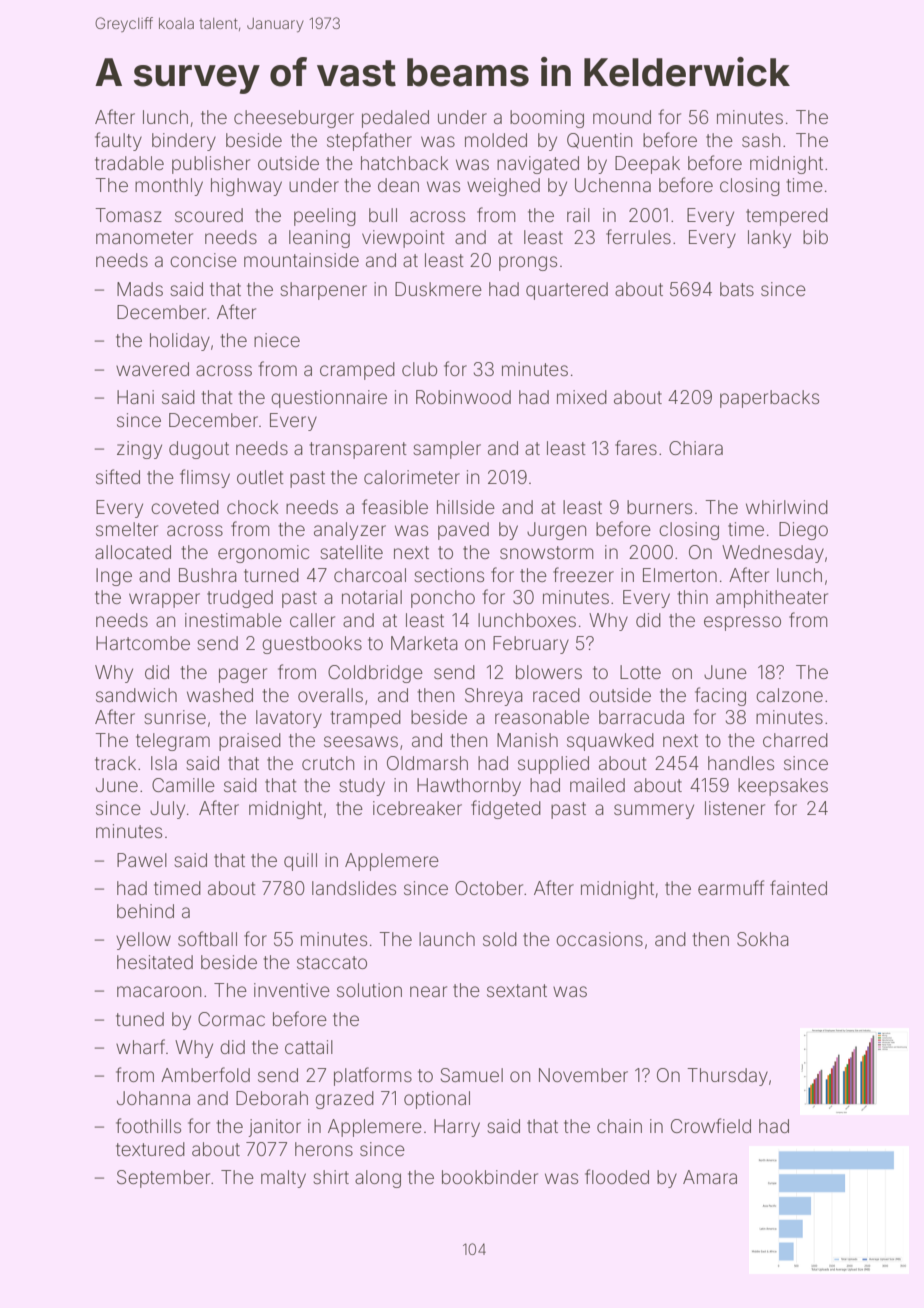  I want to click on Lotte, so click(640, 672).
